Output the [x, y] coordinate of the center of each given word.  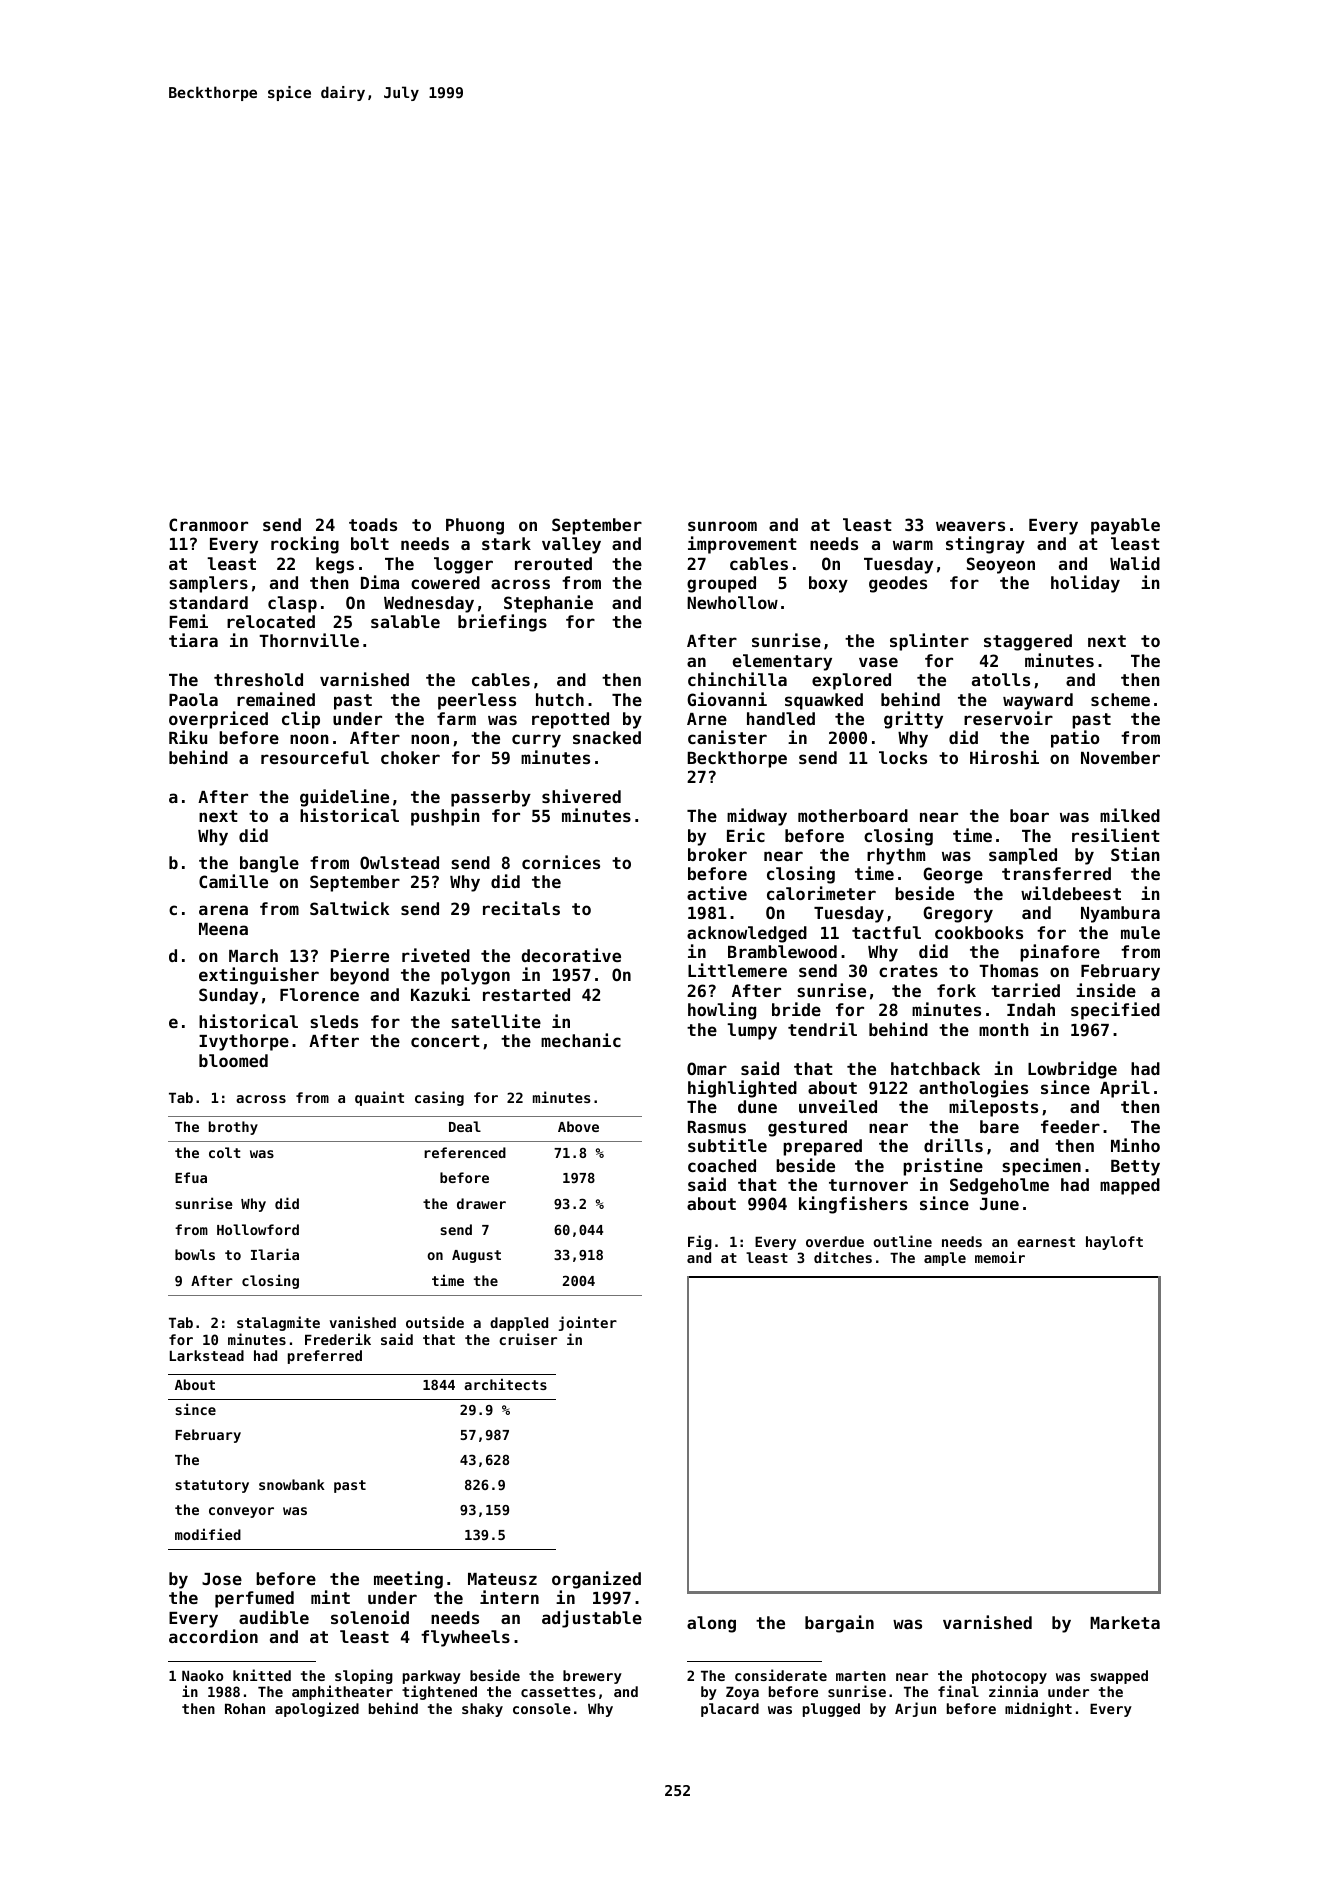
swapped [1119, 1677]
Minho [1135, 1145]
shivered [581, 796]
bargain [839, 1624]
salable [405, 621]
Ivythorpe [244, 1042]
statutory [212, 1486]
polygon [475, 976]
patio [1075, 739]
